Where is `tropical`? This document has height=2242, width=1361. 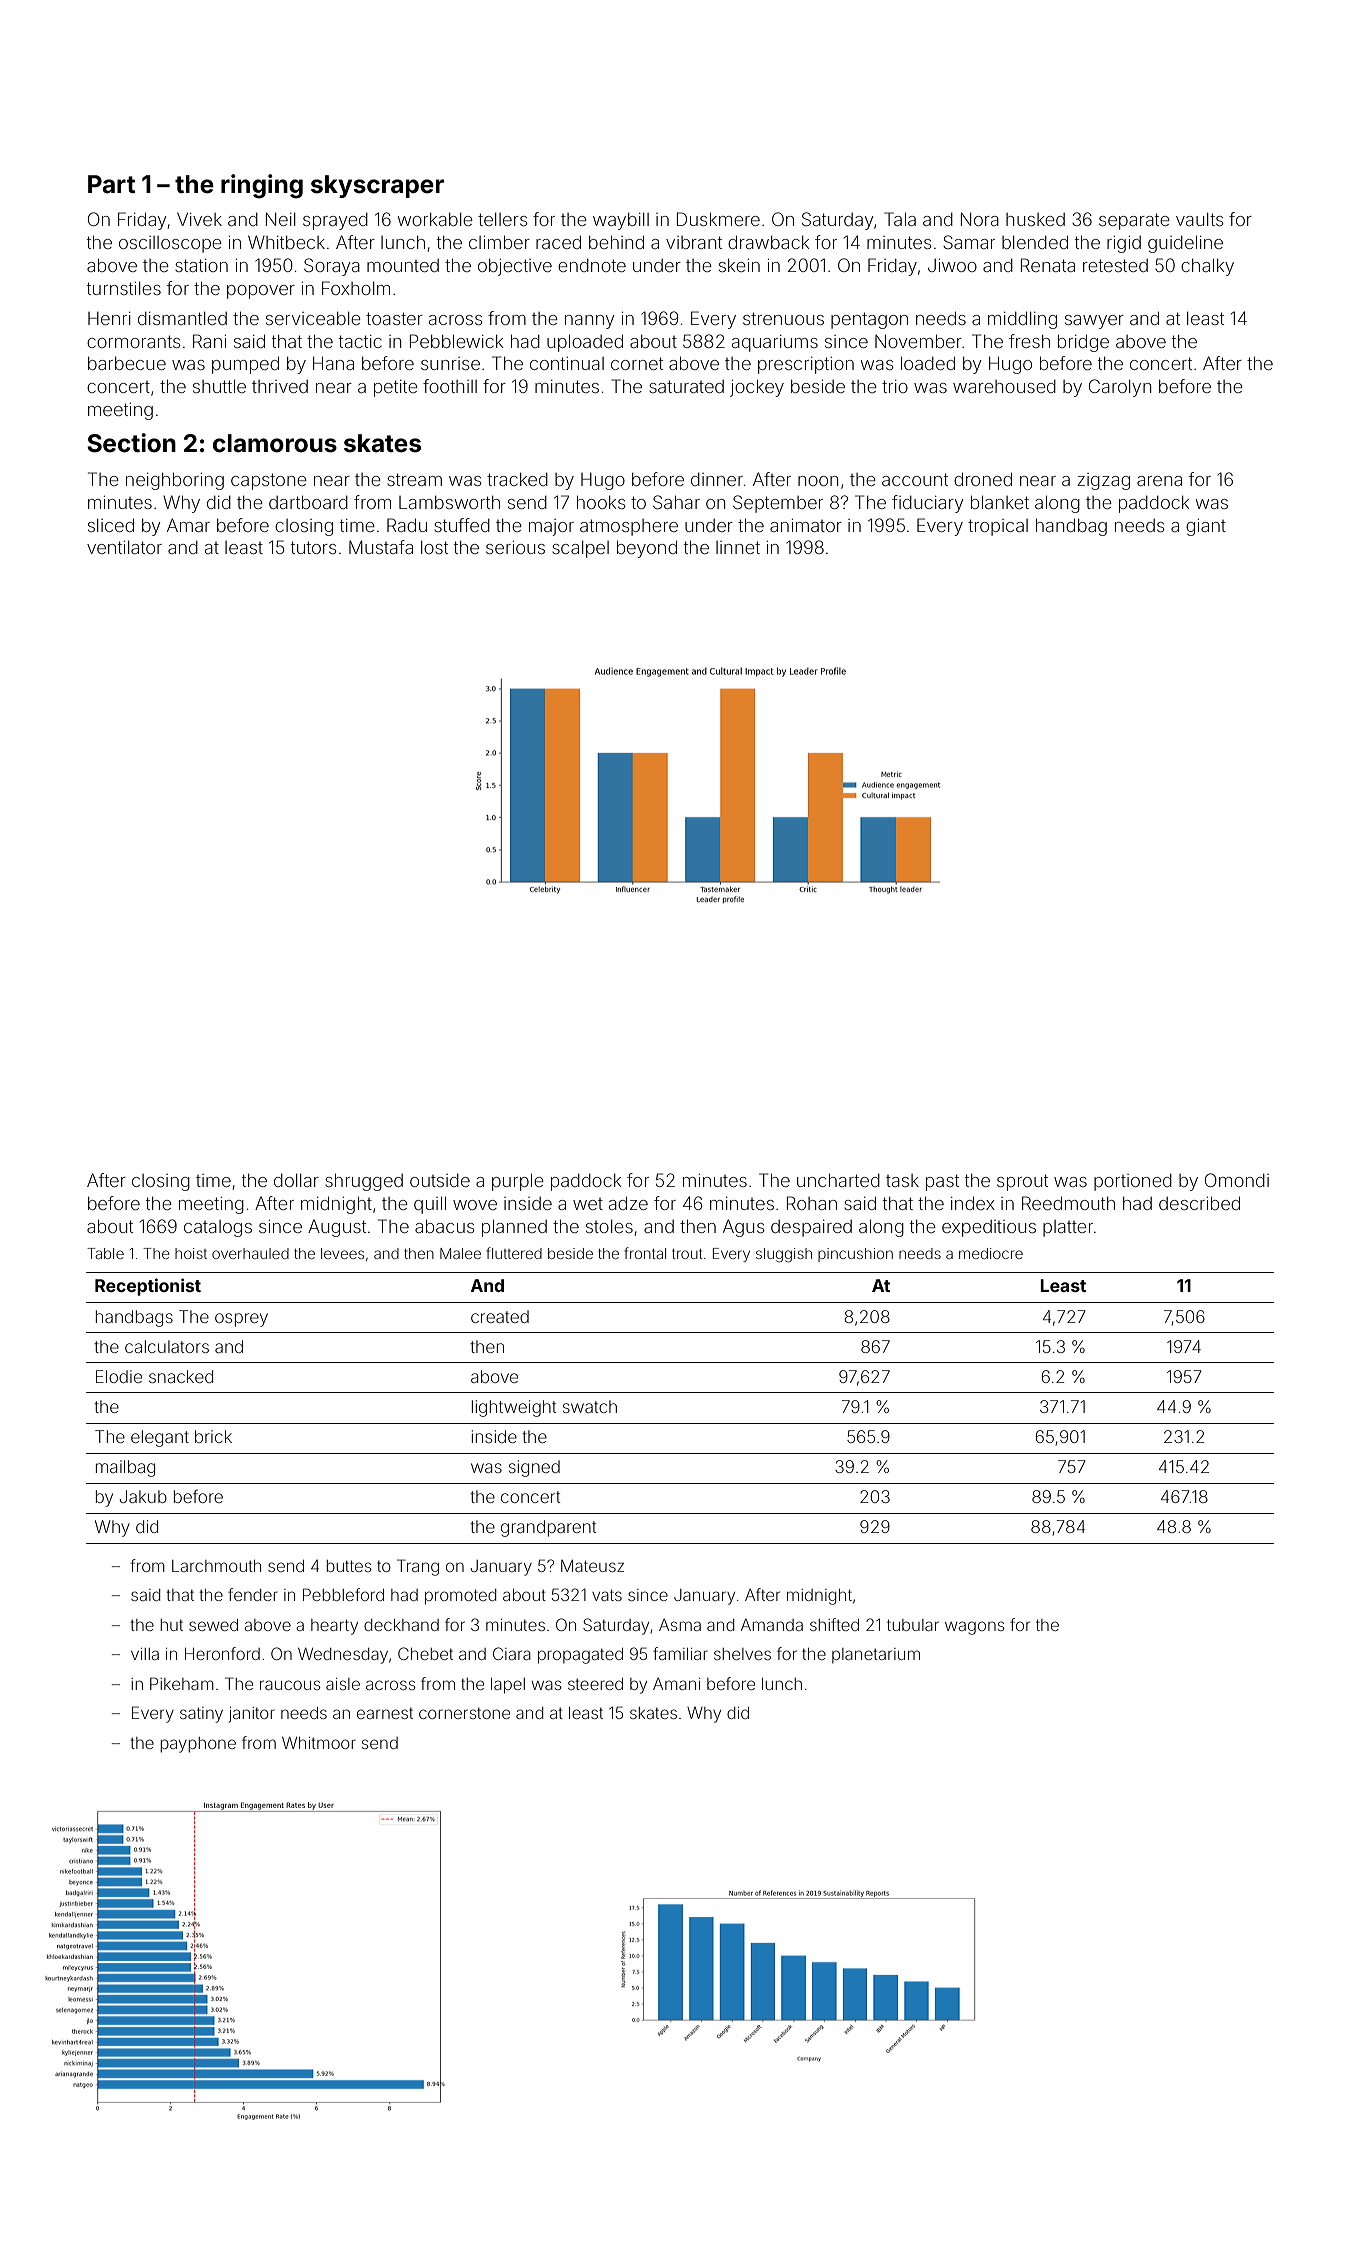
tropical is located at coordinates (998, 527).
